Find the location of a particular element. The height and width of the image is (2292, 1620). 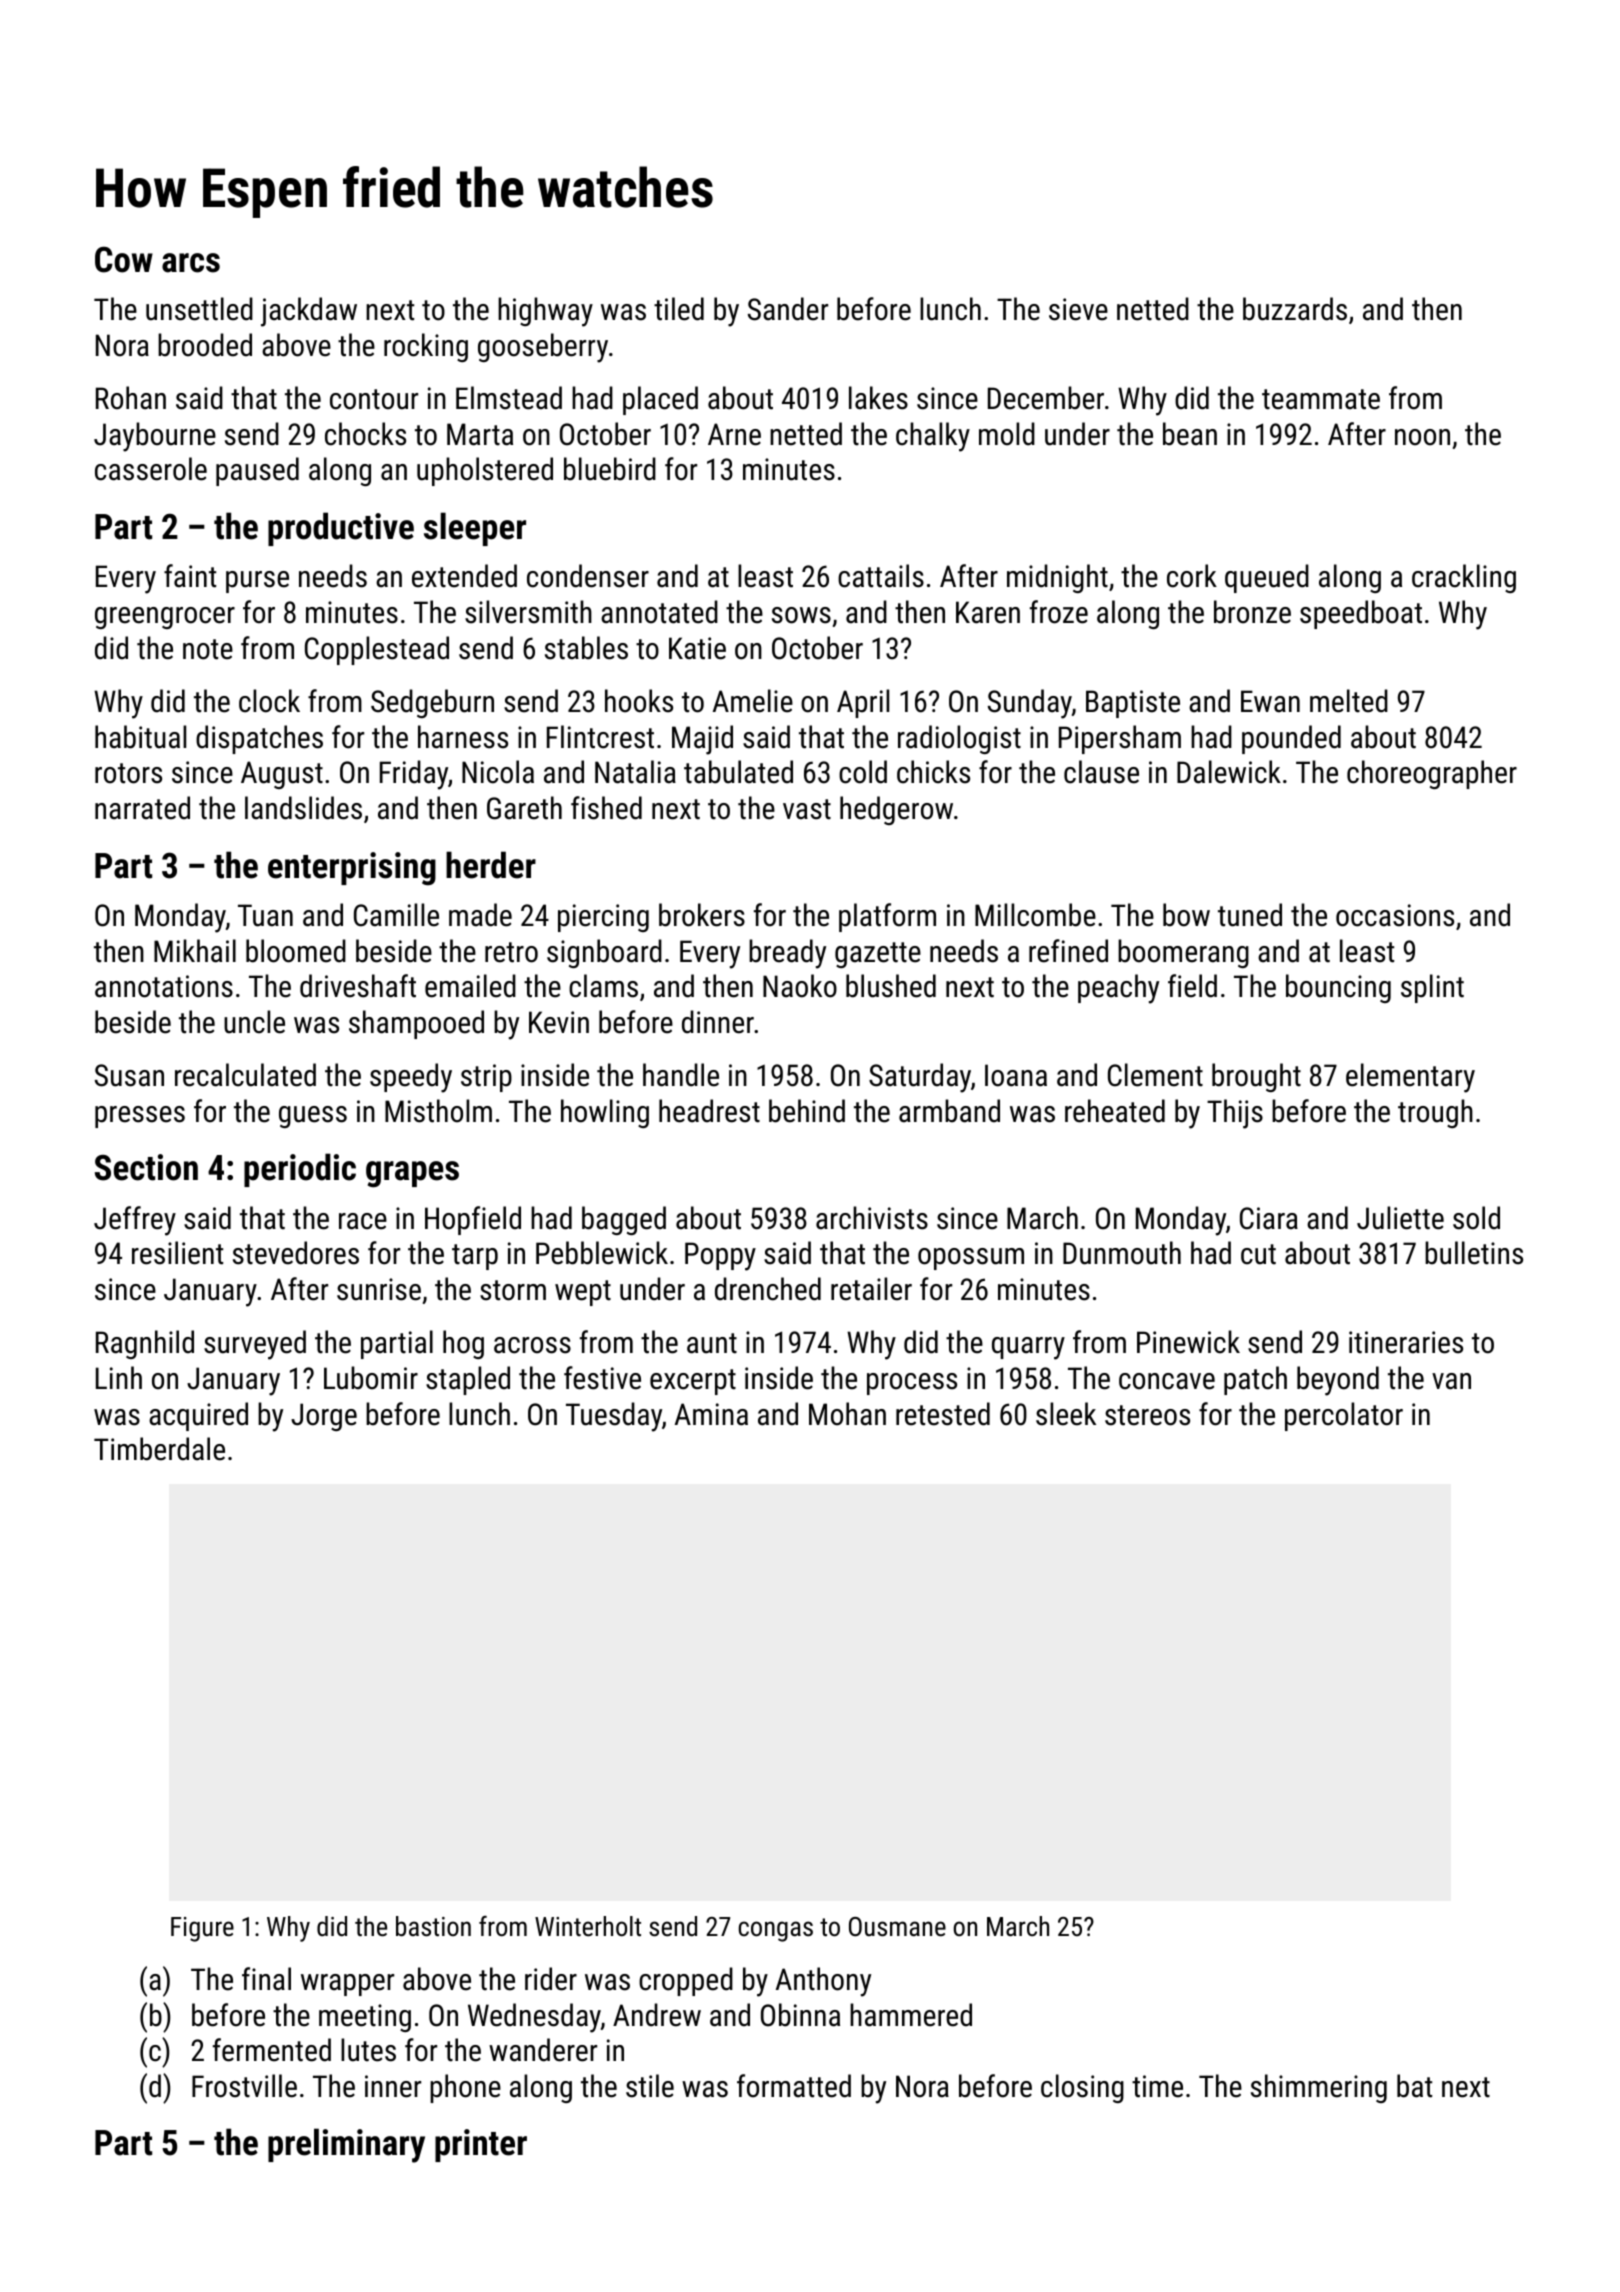

preliminary is located at coordinates (346, 2145).
